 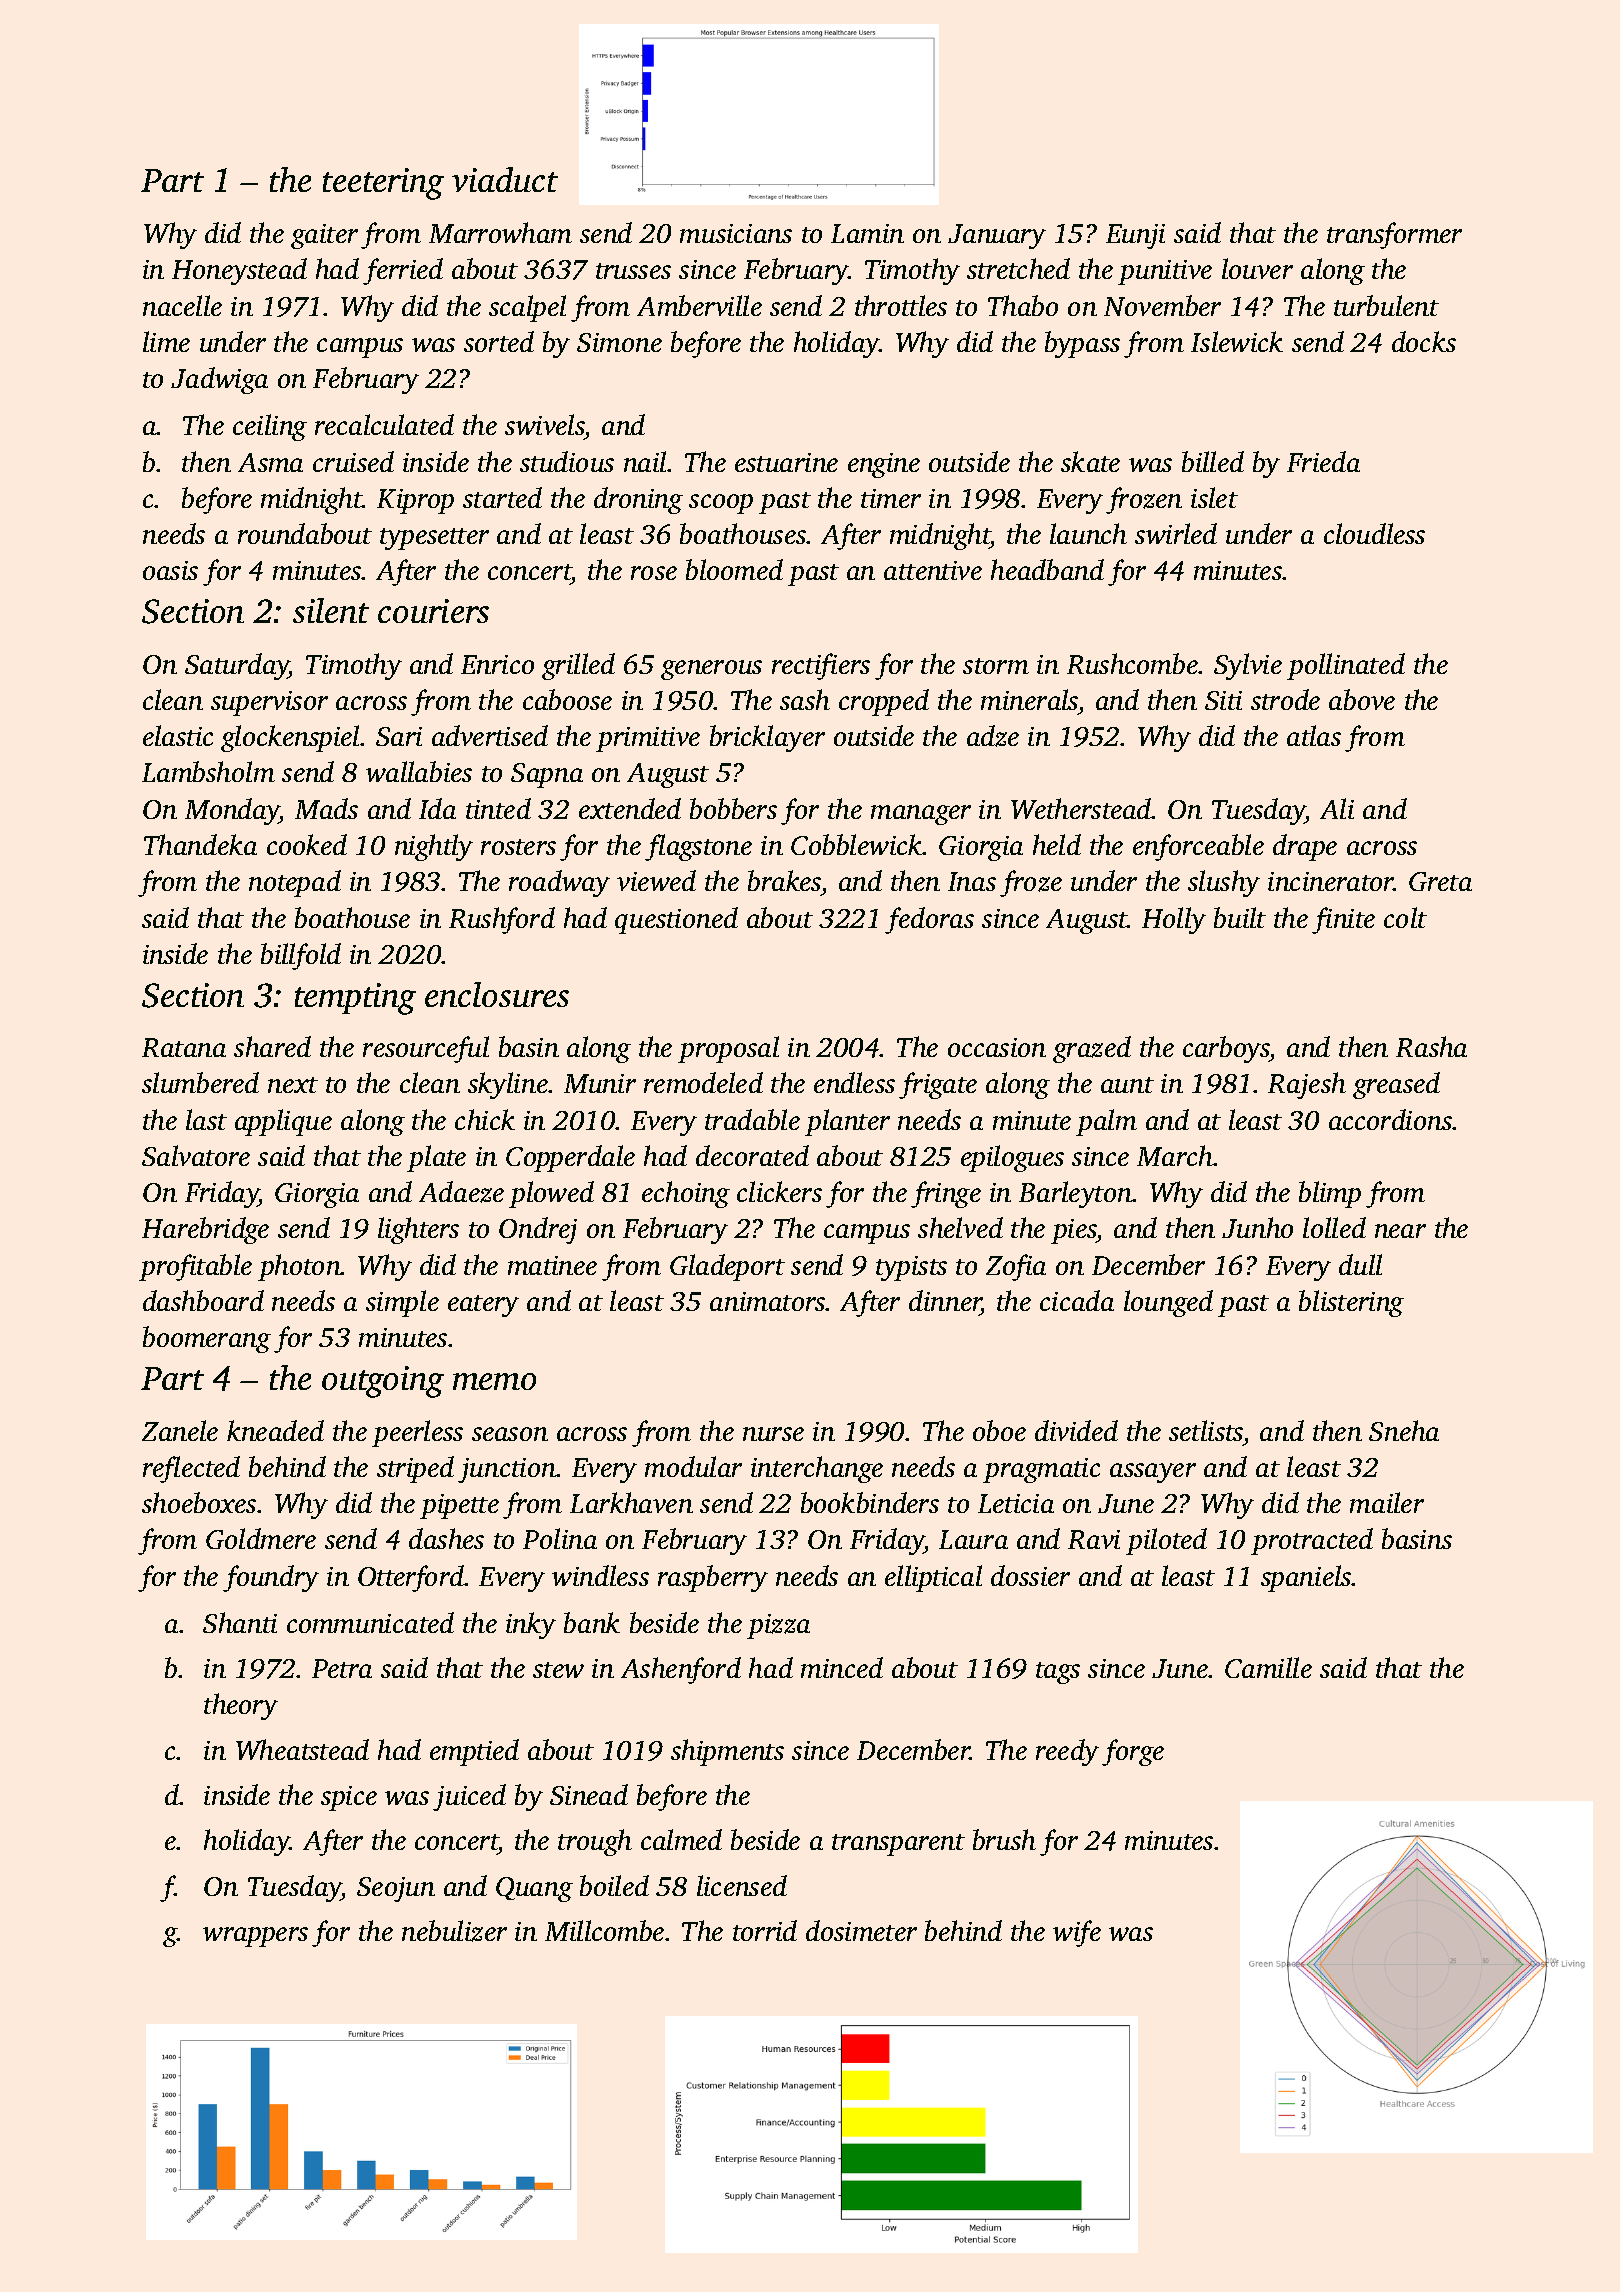 I want to click on Wheatstead, so click(x=302, y=1749).
